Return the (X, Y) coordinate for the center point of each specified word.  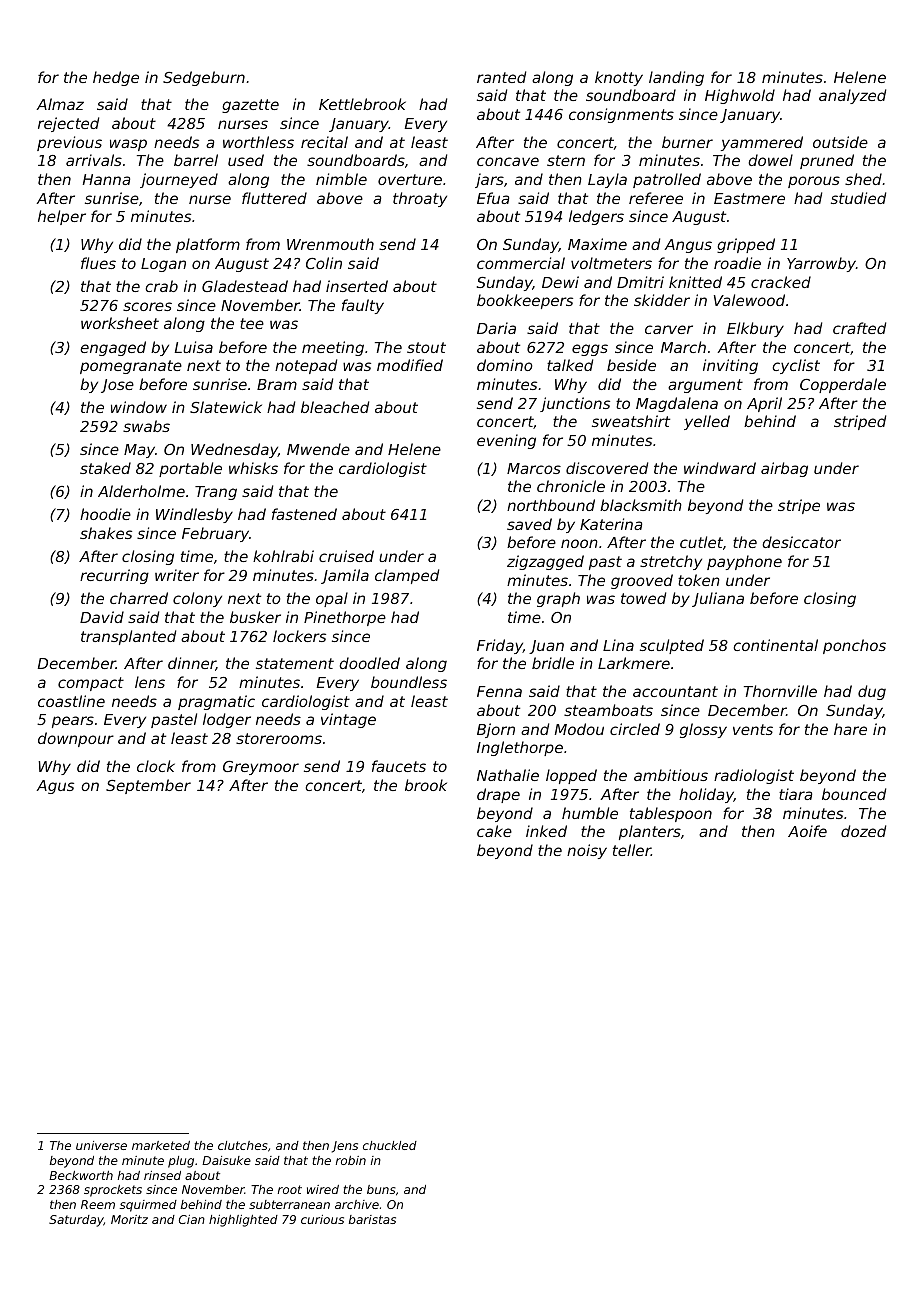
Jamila (345, 576)
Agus (55, 787)
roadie (737, 263)
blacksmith (641, 505)
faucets (399, 766)
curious (322, 1219)
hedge (116, 78)
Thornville (780, 691)
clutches (243, 1145)
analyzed (852, 96)
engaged (113, 348)
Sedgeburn (204, 78)
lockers (299, 636)
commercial (521, 263)
